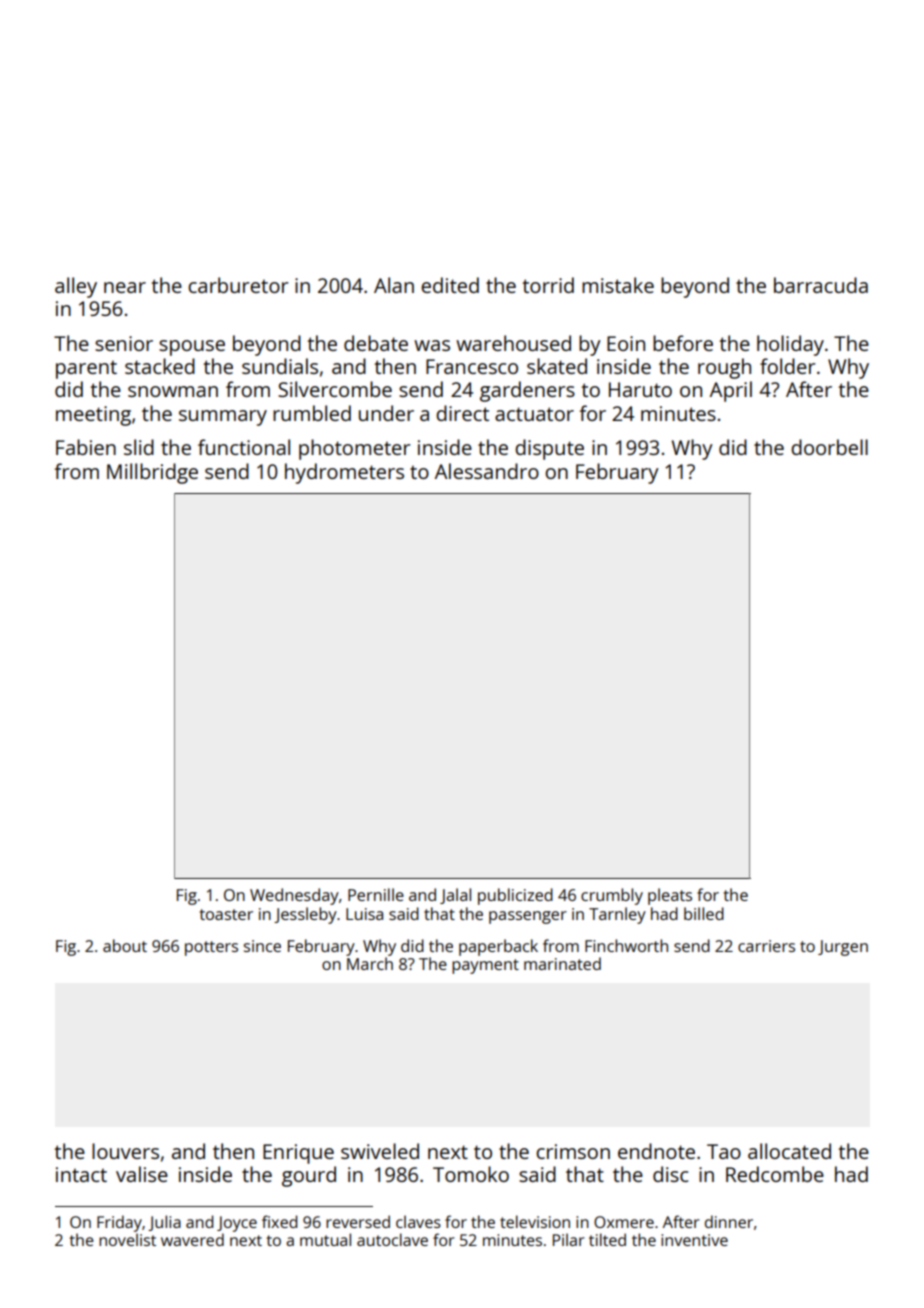 The image size is (924, 1308). Describe the element at coordinates (237, 1224) in the screenshot. I see `Joyce` at that location.
